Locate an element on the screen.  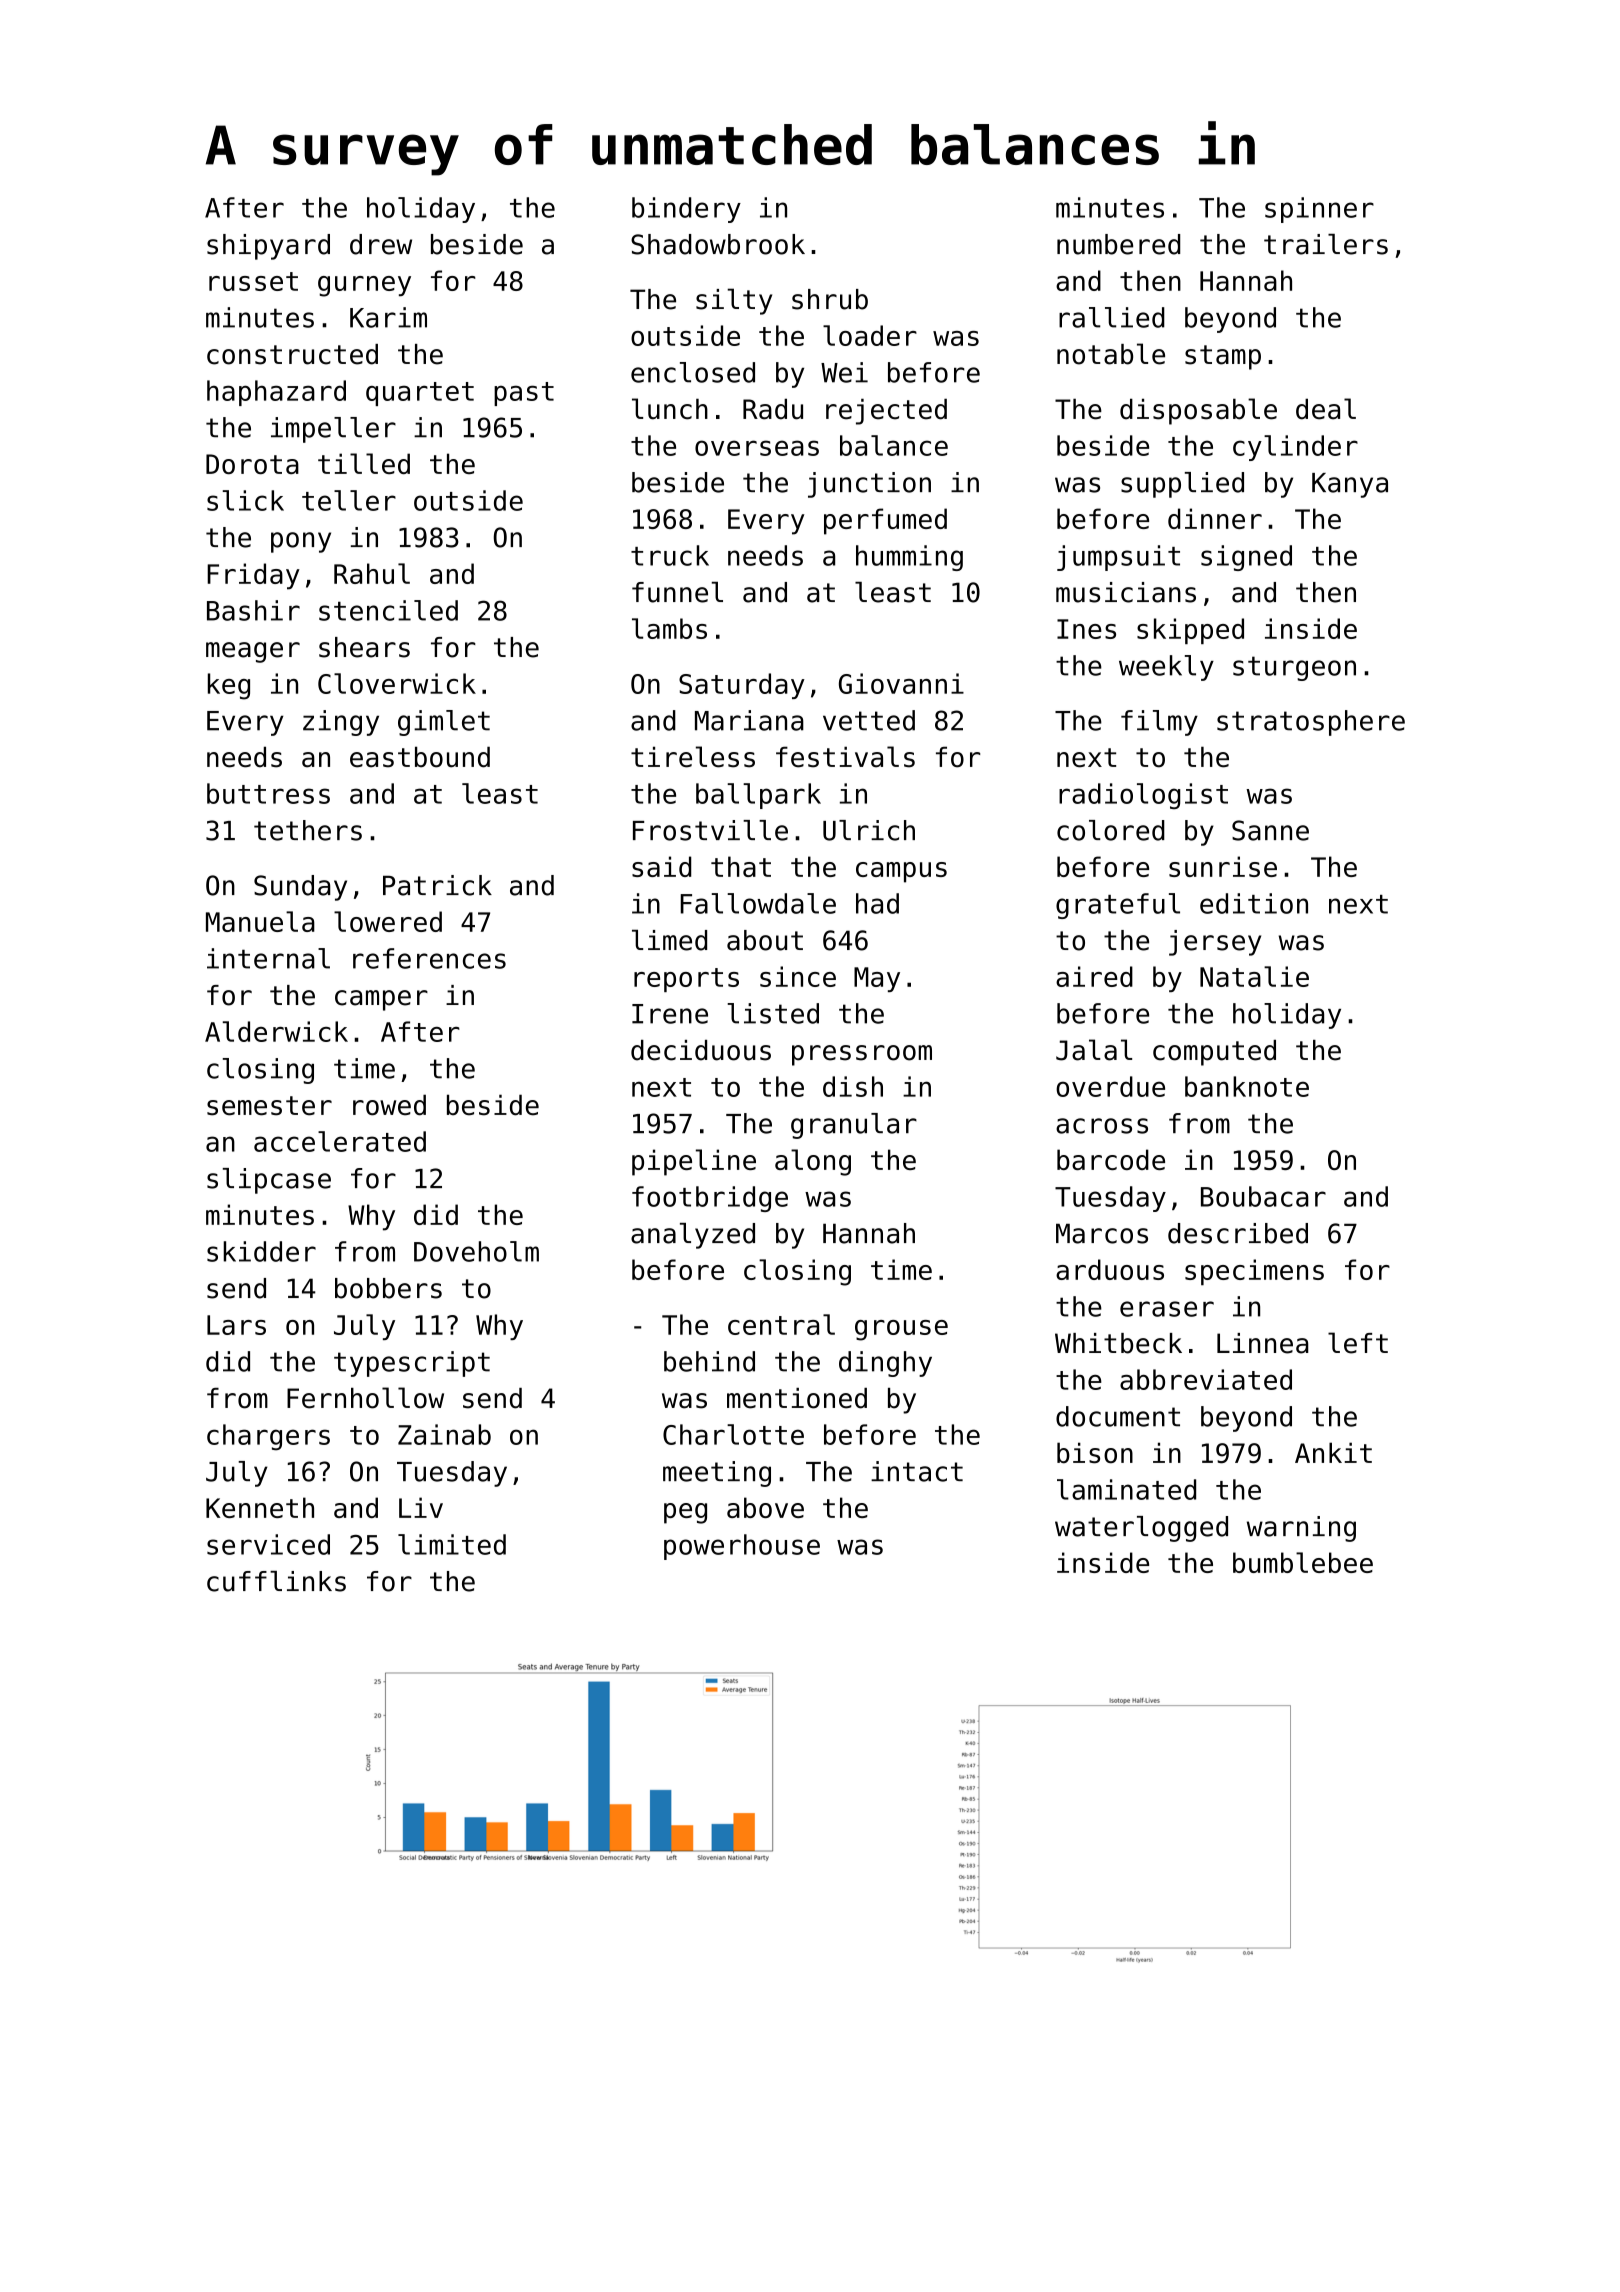
central is located at coordinates (781, 1324).
